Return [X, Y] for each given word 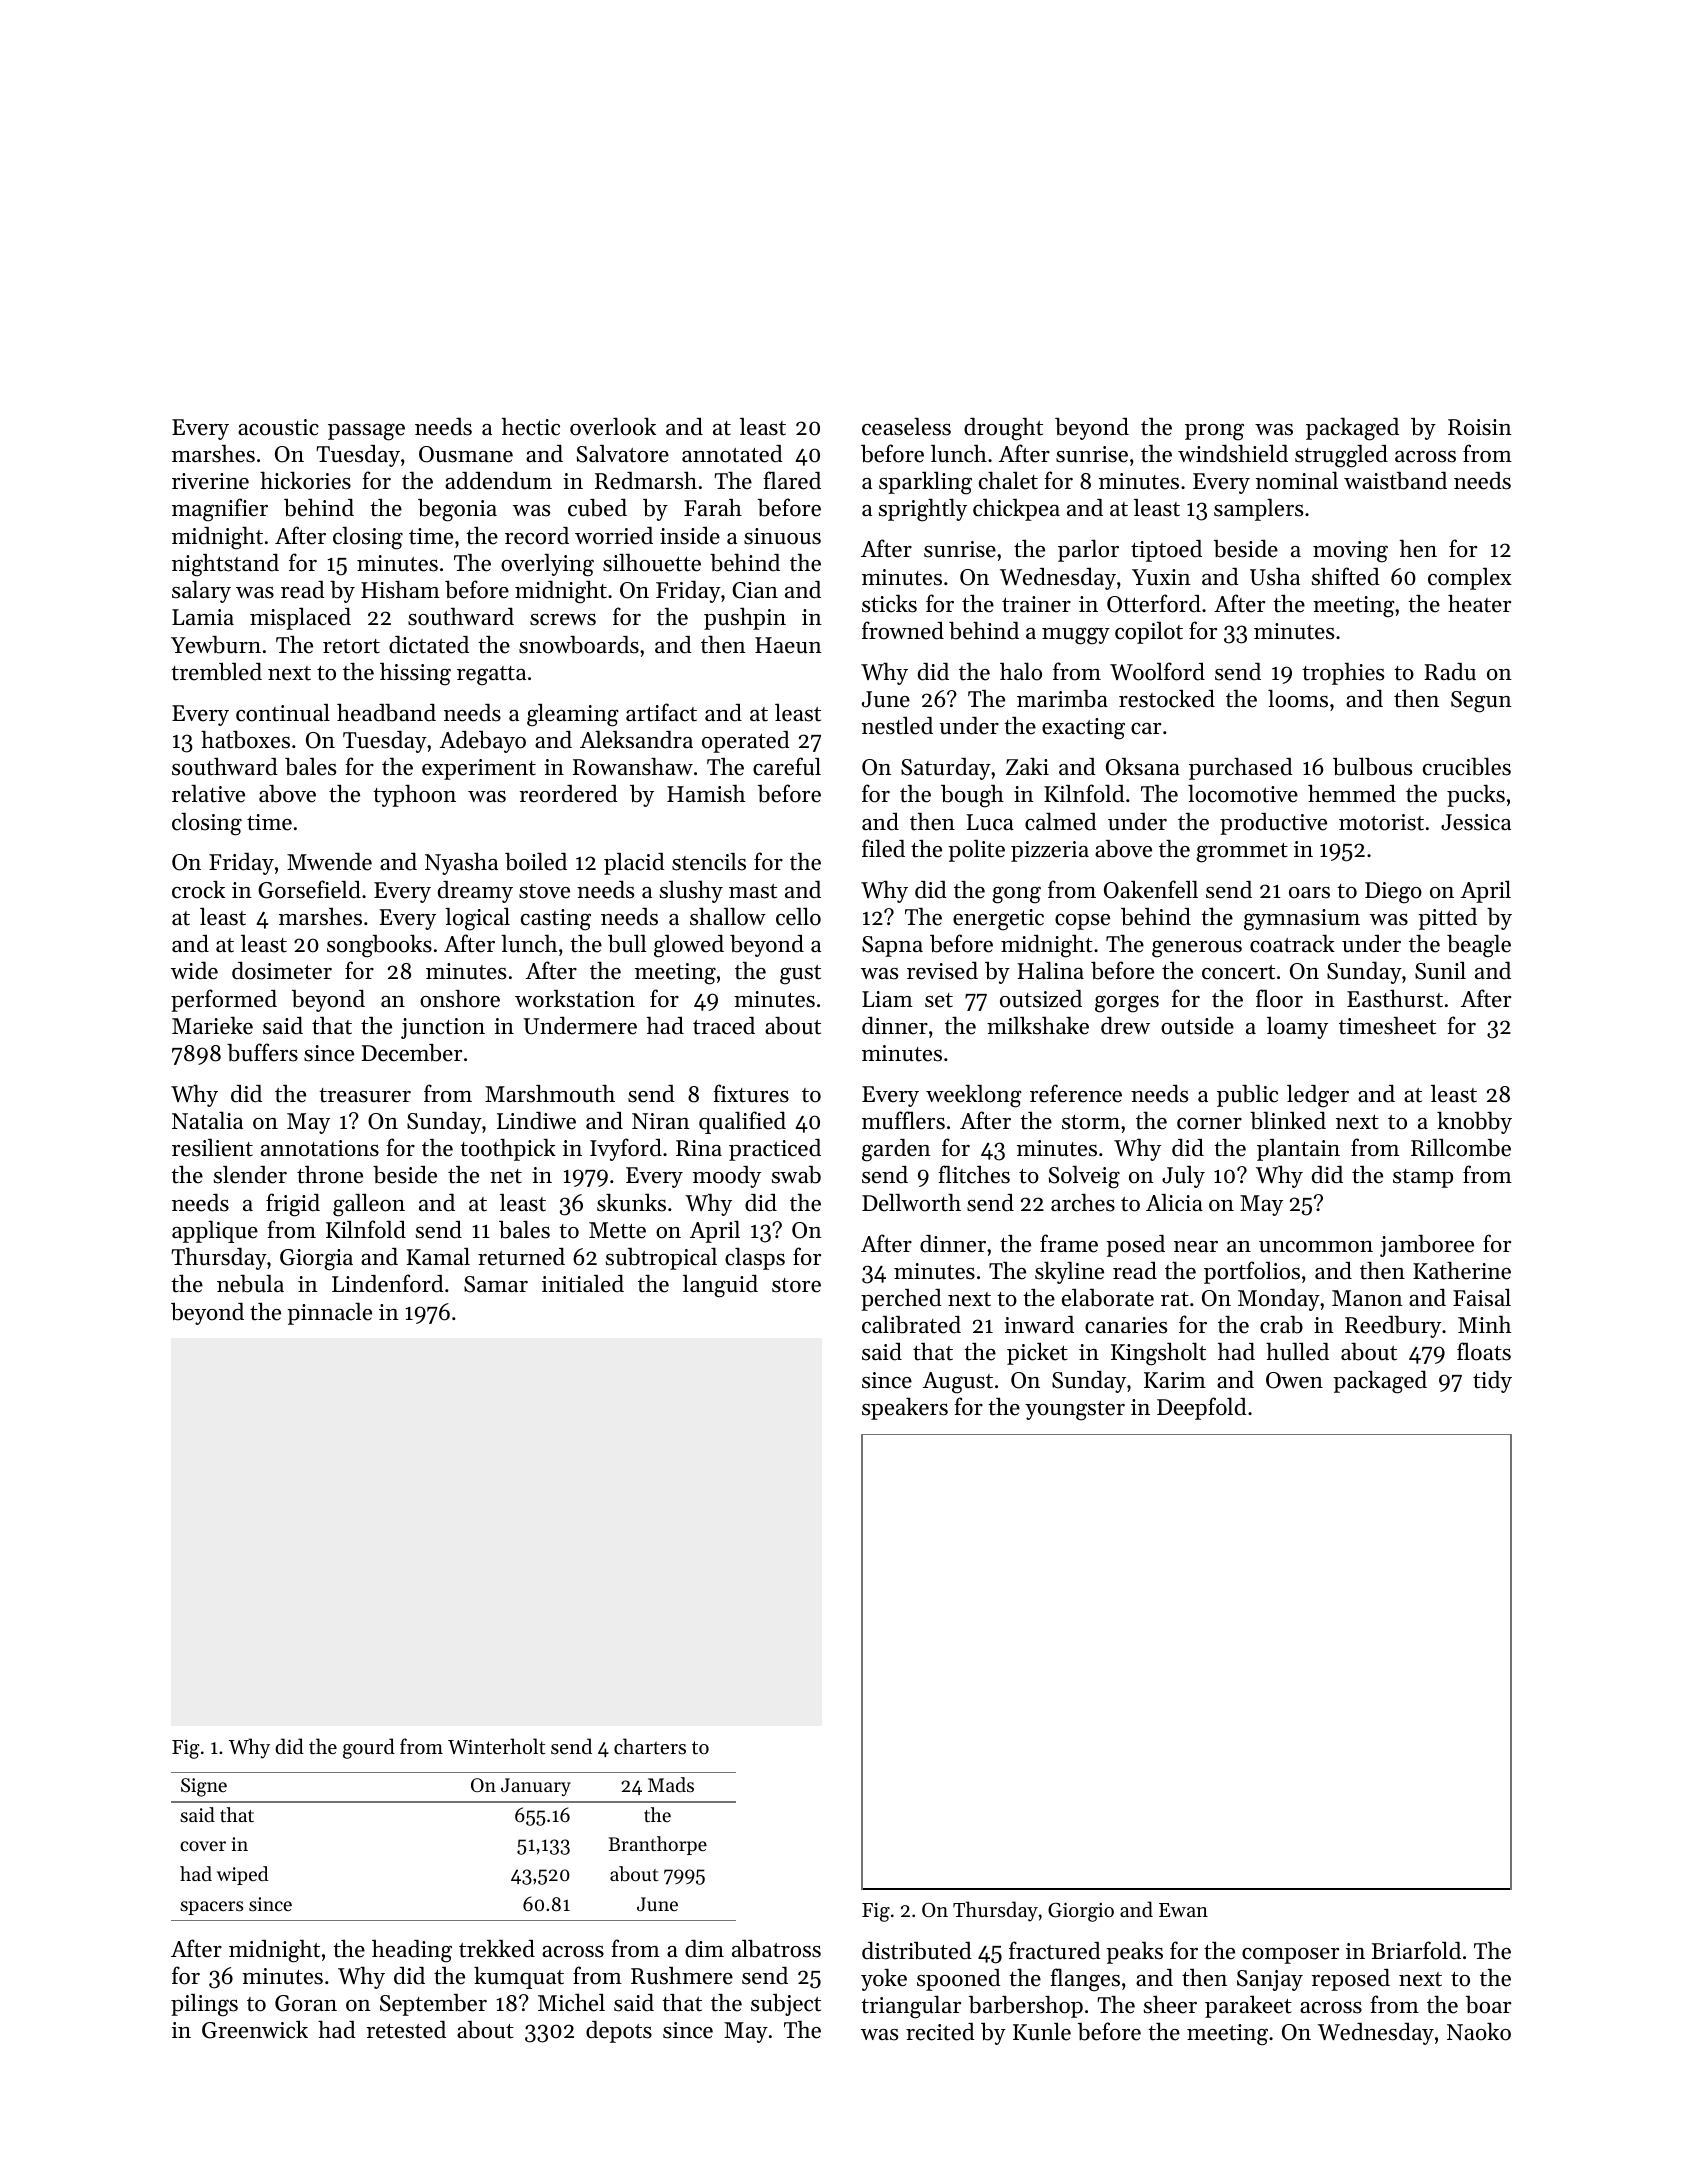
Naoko [1479, 2031]
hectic [531, 426]
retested [406, 2030]
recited [940, 2032]
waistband [1395, 481]
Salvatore [623, 454]
